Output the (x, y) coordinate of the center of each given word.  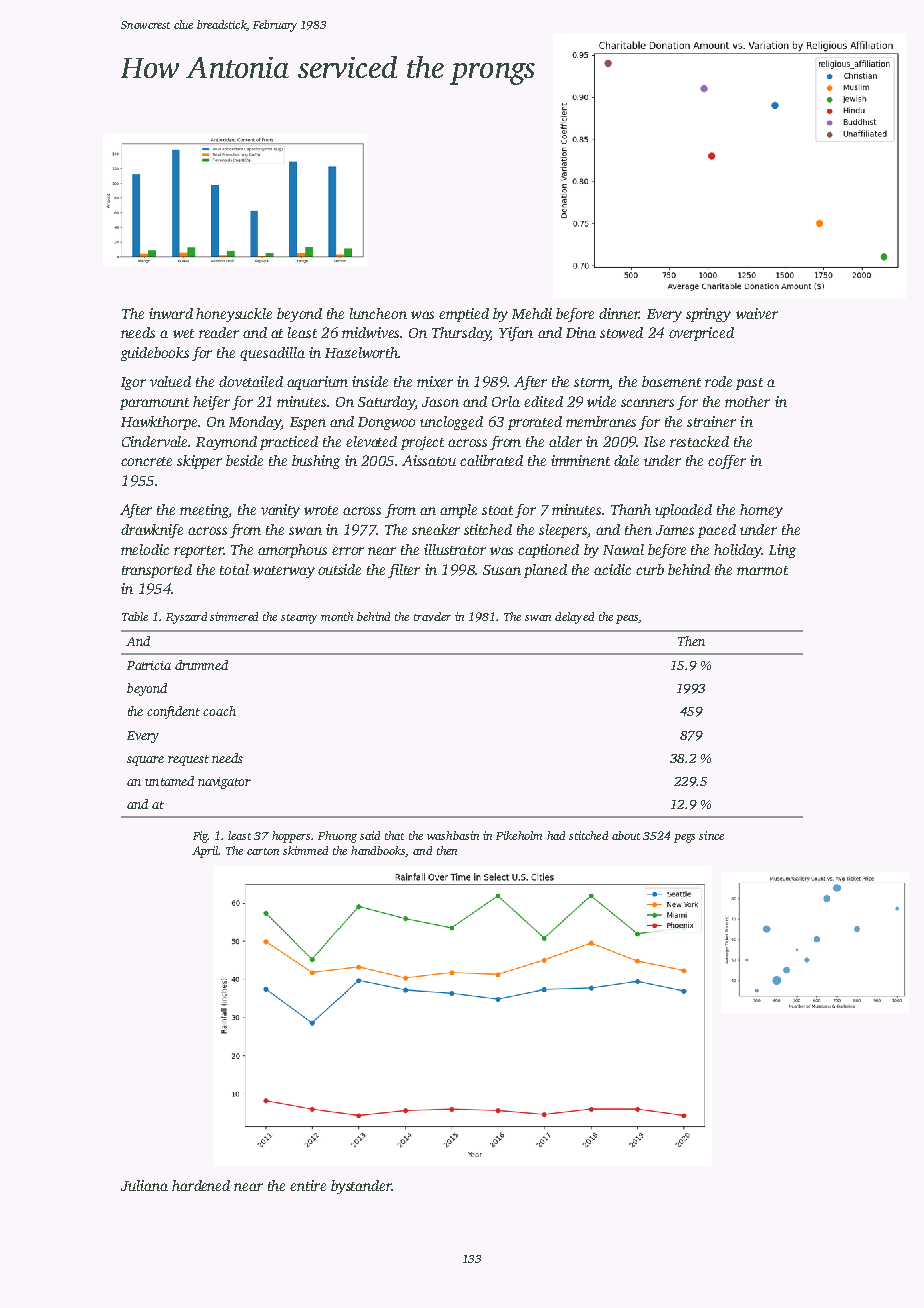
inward (171, 313)
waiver (757, 313)
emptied (464, 315)
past (749, 384)
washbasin (453, 835)
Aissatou (429, 460)
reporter (199, 552)
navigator (224, 783)
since (711, 835)
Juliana (144, 1185)
